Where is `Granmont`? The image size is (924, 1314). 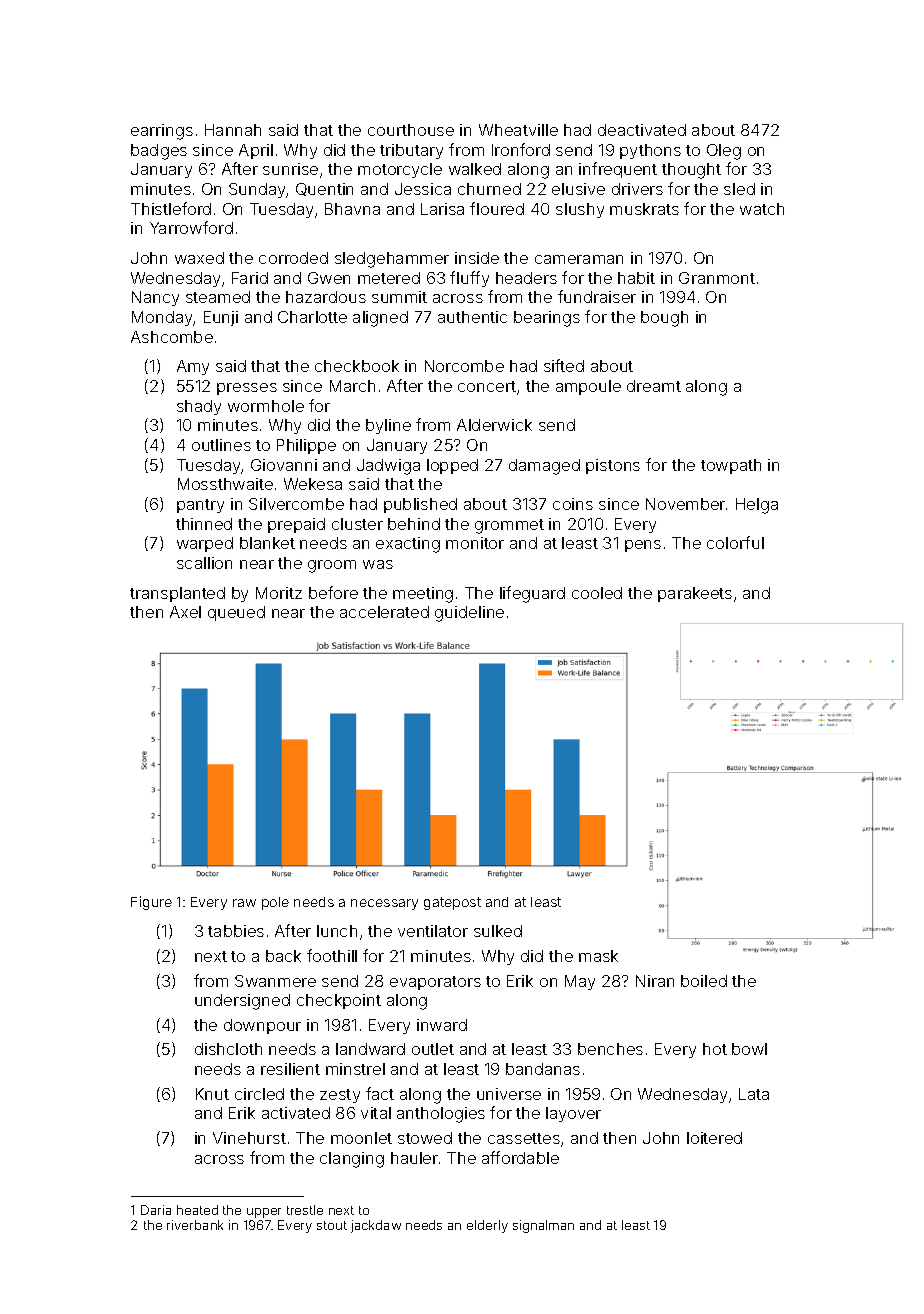
Granmont is located at coordinates (717, 278).
